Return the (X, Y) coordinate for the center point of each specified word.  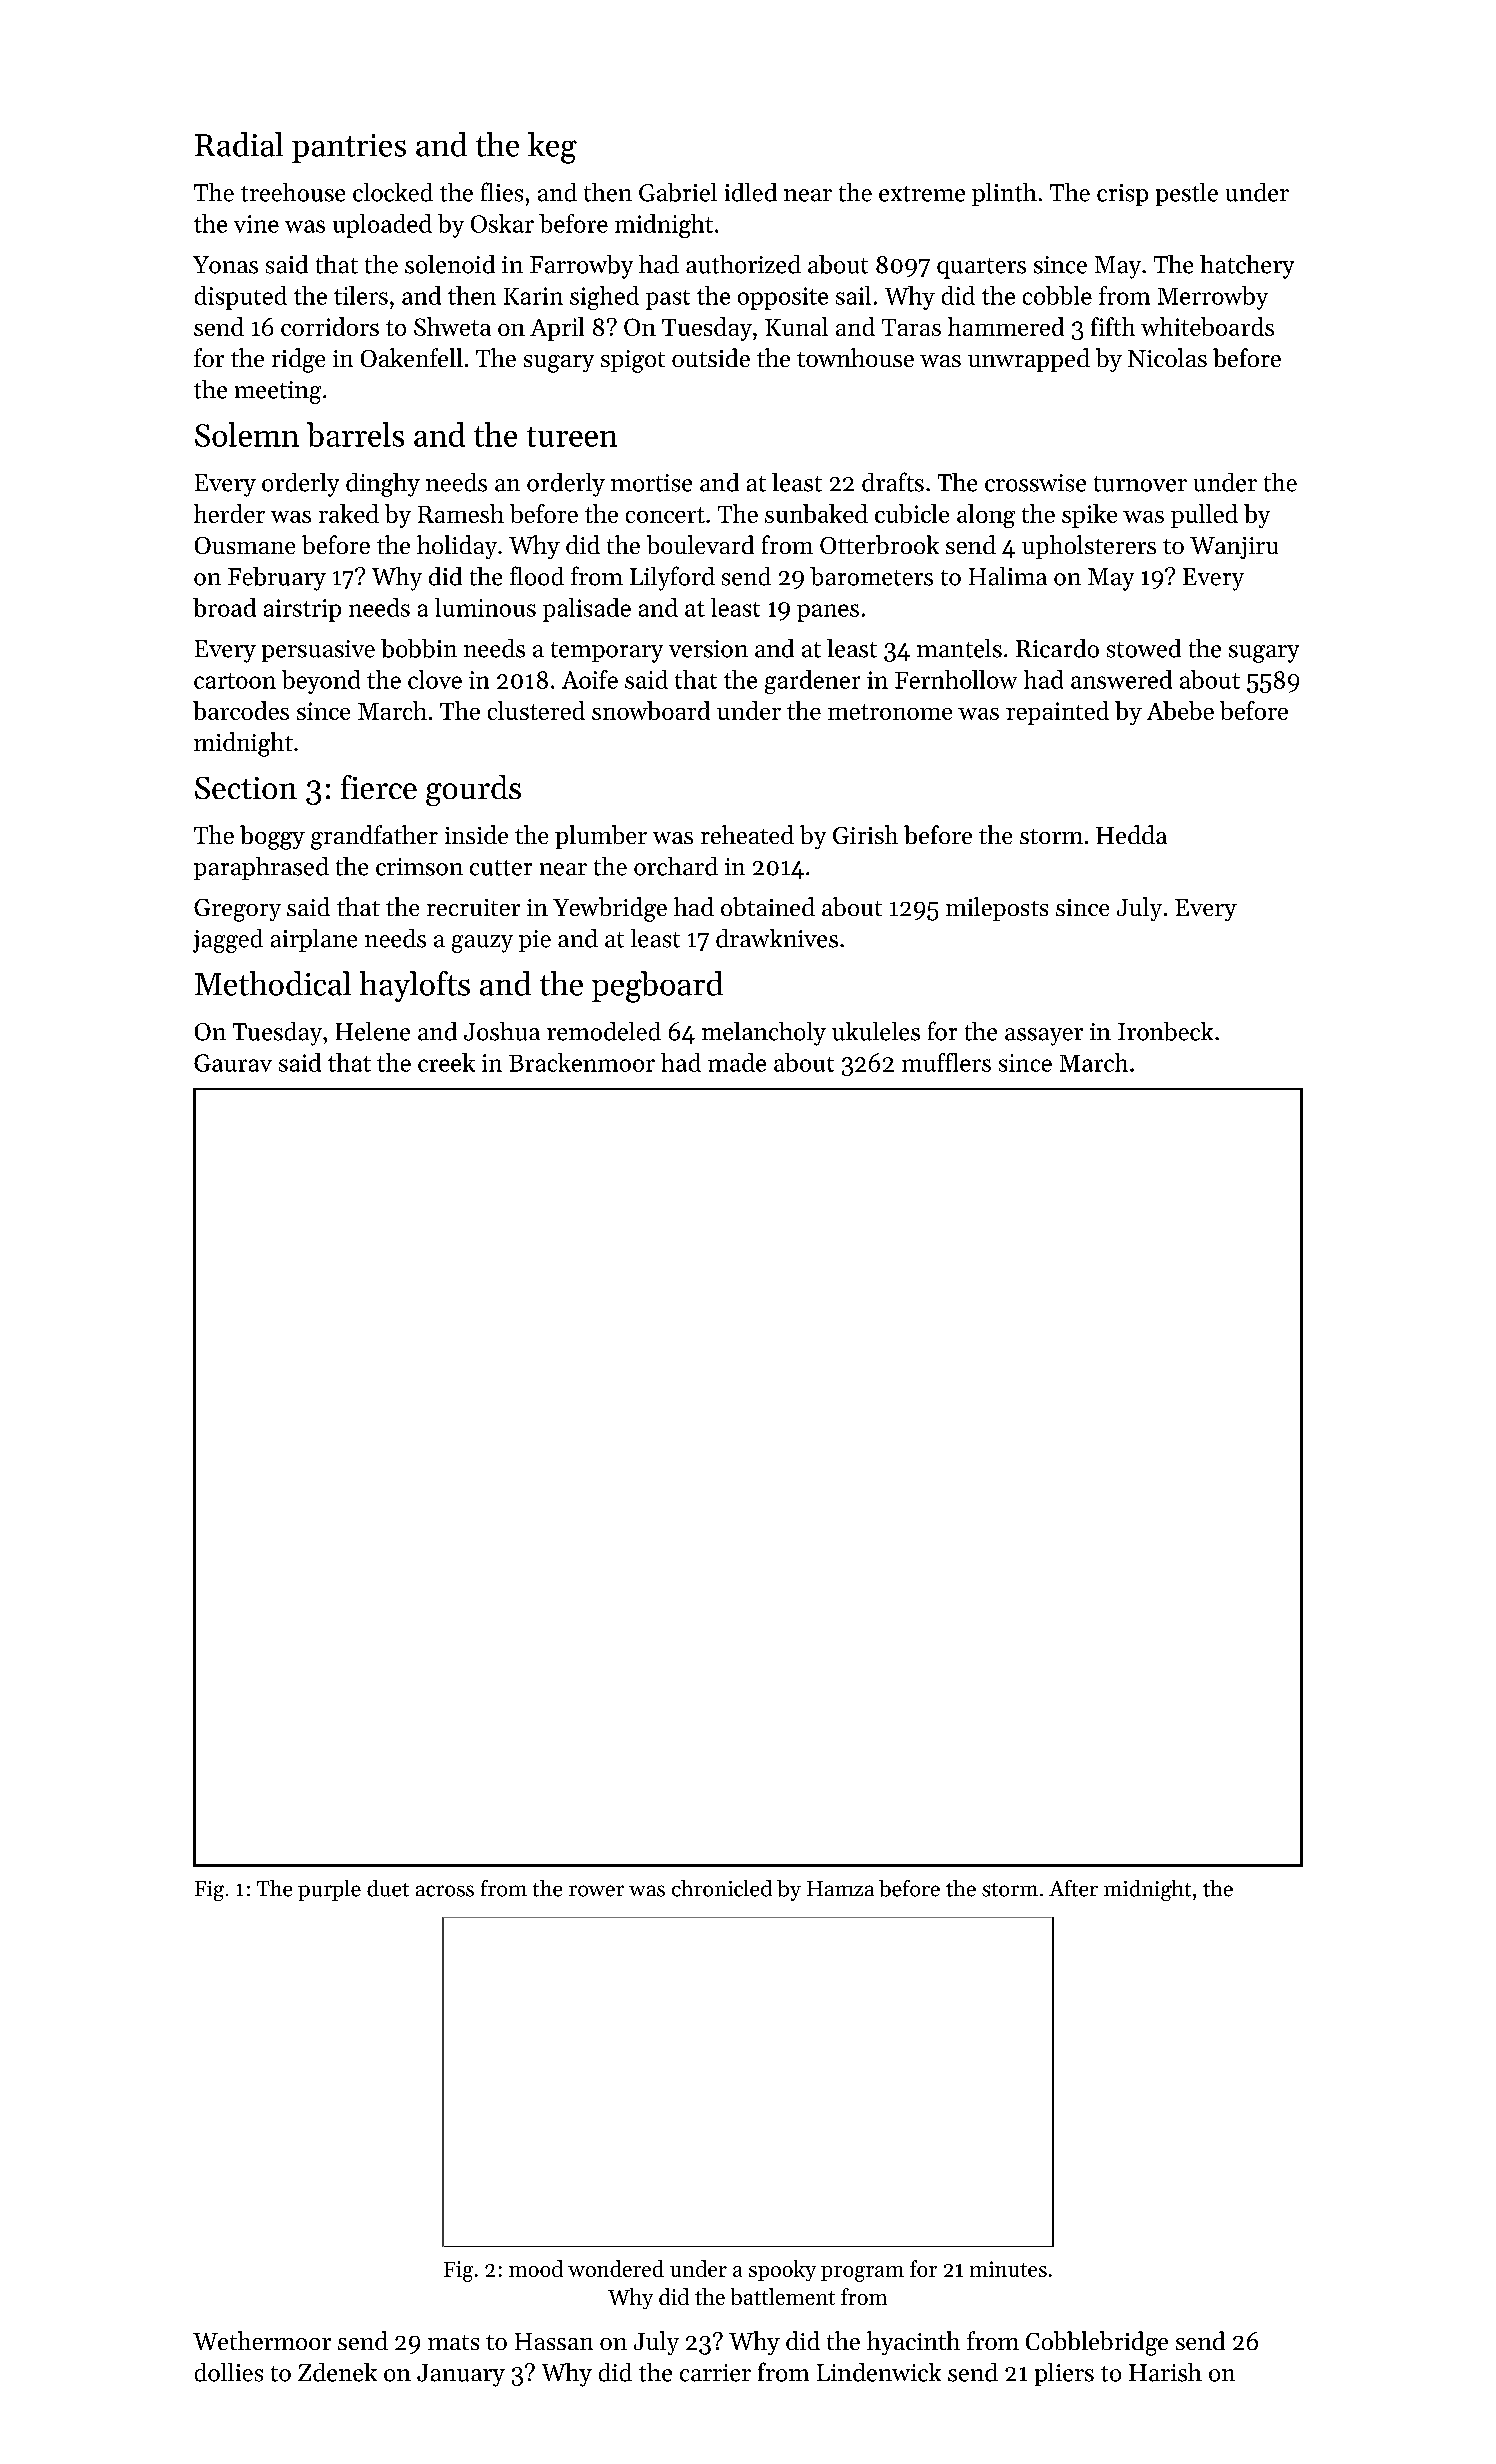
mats (453, 2342)
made (737, 1062)
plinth (1004, 194)
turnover (1140, 484)
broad (224, 607)
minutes (1008, 2269)
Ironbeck (1165, 1031)
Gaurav (233, 1063)
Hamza (840, 1888)
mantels (959, 648)
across (445, 1891)
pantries (349, 148)
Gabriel (678, 192)
